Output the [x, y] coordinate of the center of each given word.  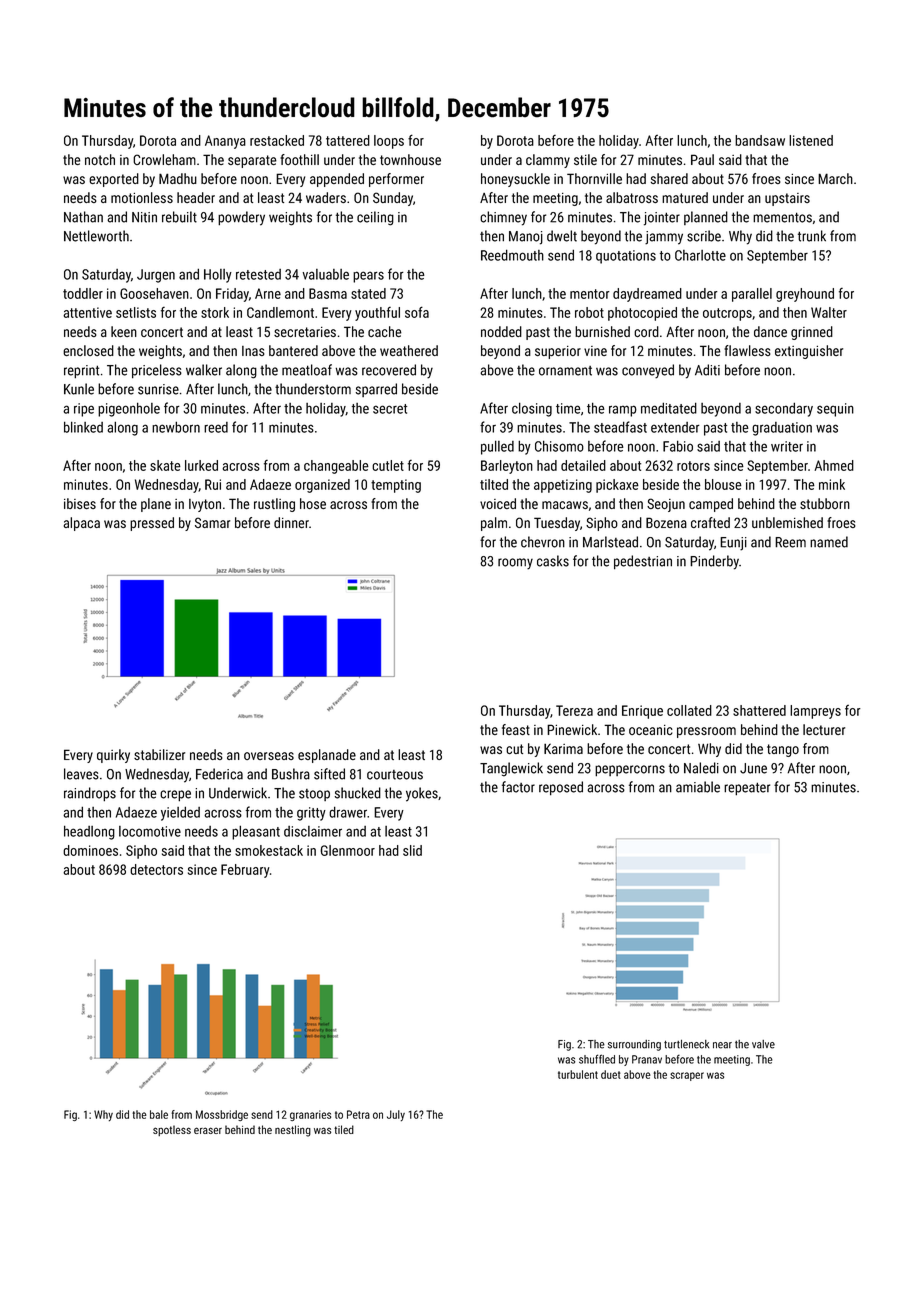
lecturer [824, 729]
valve [763, 1044]
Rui [213, 484]
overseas [269, 756]
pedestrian [643, 562]
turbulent [578, 1074]
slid [412, 850]
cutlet [388, 465]
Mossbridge [222, 1115]
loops [389, 142]
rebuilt [179, 217]
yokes [422, 794]
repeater [747, 789]
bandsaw [760, 140]
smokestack [269, 850]
